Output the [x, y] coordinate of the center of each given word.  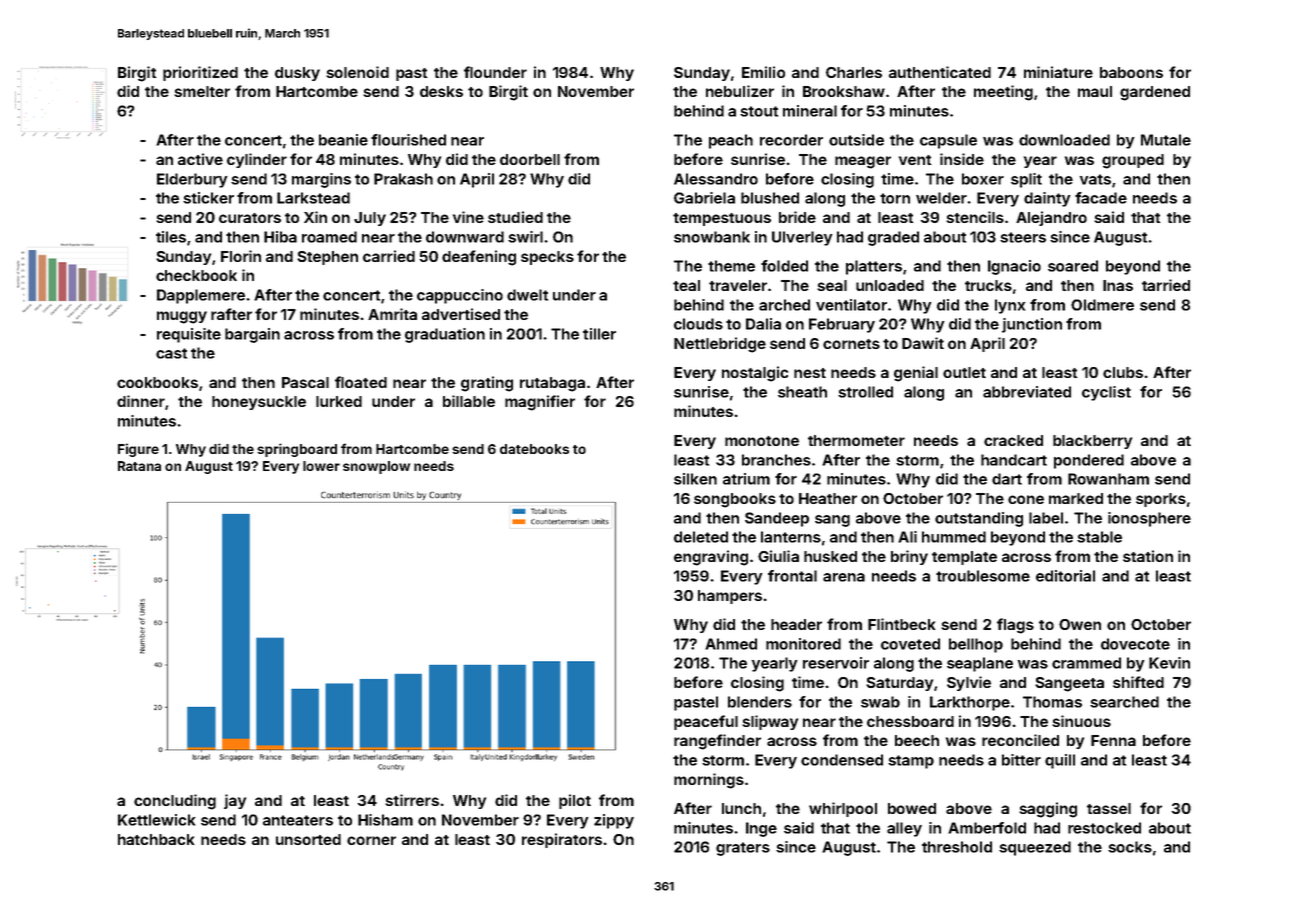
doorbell [530, 159]
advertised [461, 314]
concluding [175, 802]
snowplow [376, 467]
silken [695, 479]
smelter [202, 91]
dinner [141, 401]
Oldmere [1102, 305]
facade [1101, 198]
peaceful [706, 722]
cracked [1013, 440]
